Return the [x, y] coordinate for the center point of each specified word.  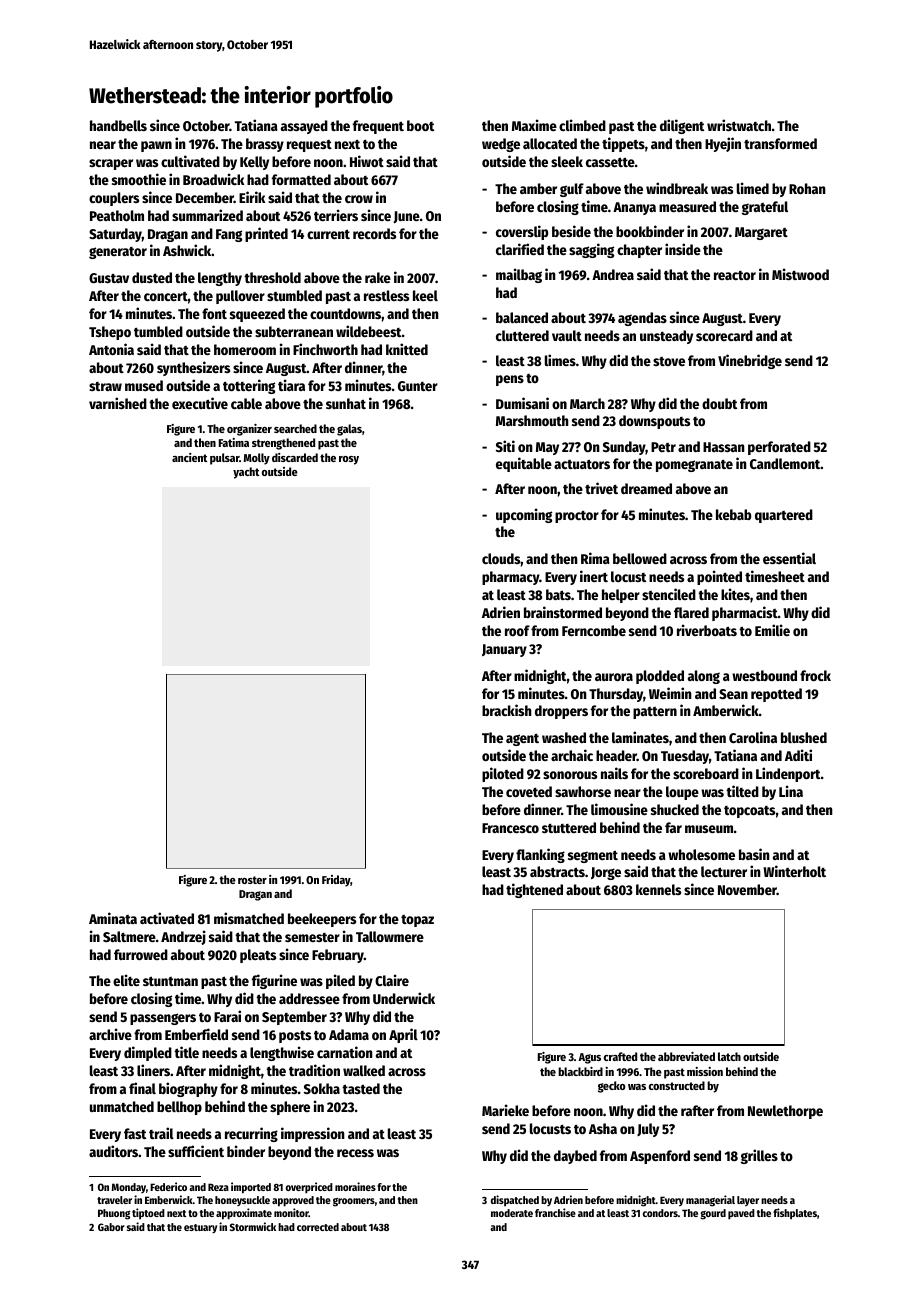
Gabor [111, 1227]
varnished [118, 403]
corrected [318, 1227]
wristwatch [739, 125]
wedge [501, 145]
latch [729, 1056]
